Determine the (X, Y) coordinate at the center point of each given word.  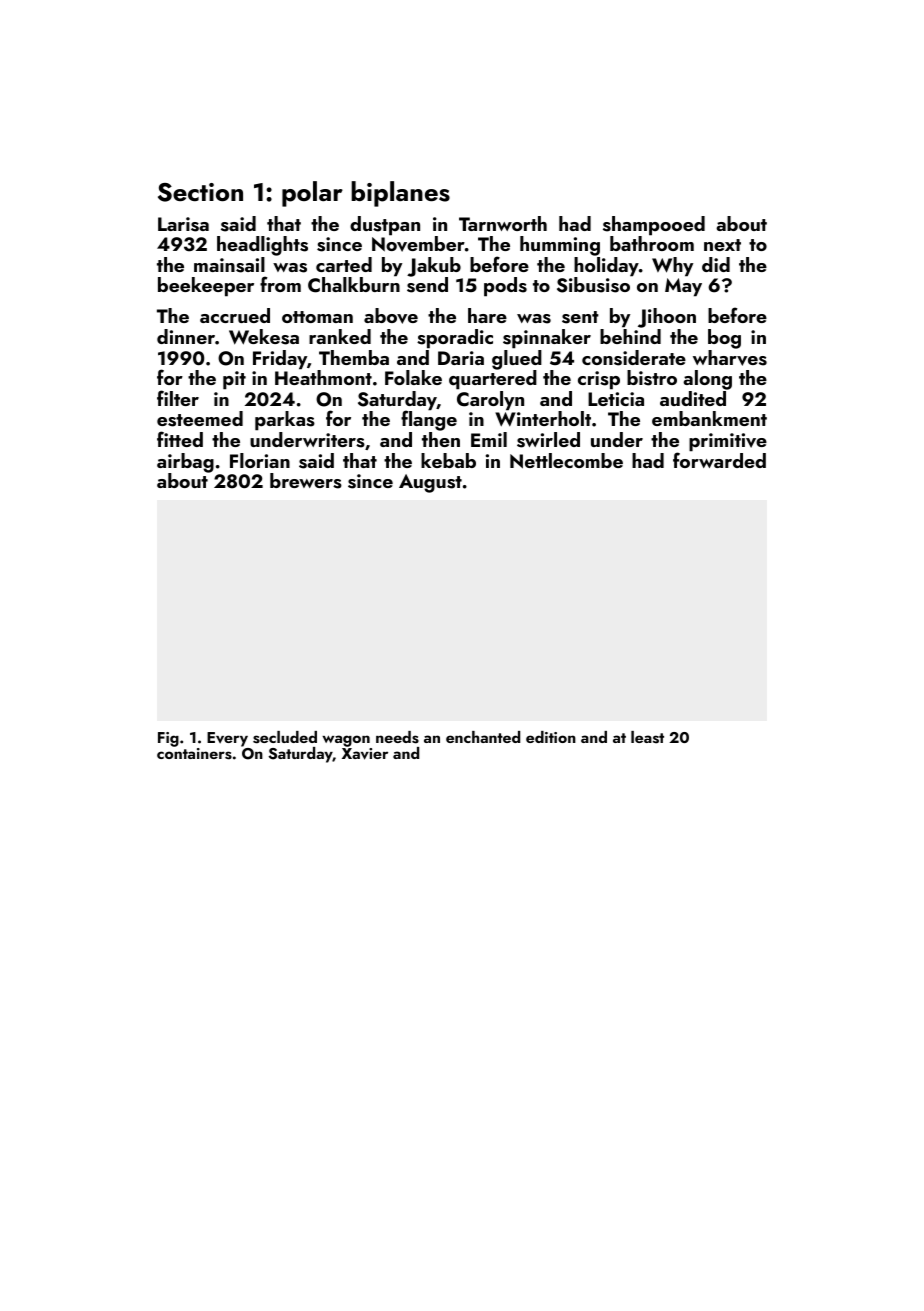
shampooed (654, 226)
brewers (306, 481)
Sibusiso (593, 285)
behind (630, 336)
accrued (235, 315)
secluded (285, 737)
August (430, 483)
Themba (354, 357)
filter (178, 398)
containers (194, 754)
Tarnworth (503, 223)
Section (200, 192)
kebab (448, 460)
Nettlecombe (566, 461)
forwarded (719, 460)
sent (580, 317)
